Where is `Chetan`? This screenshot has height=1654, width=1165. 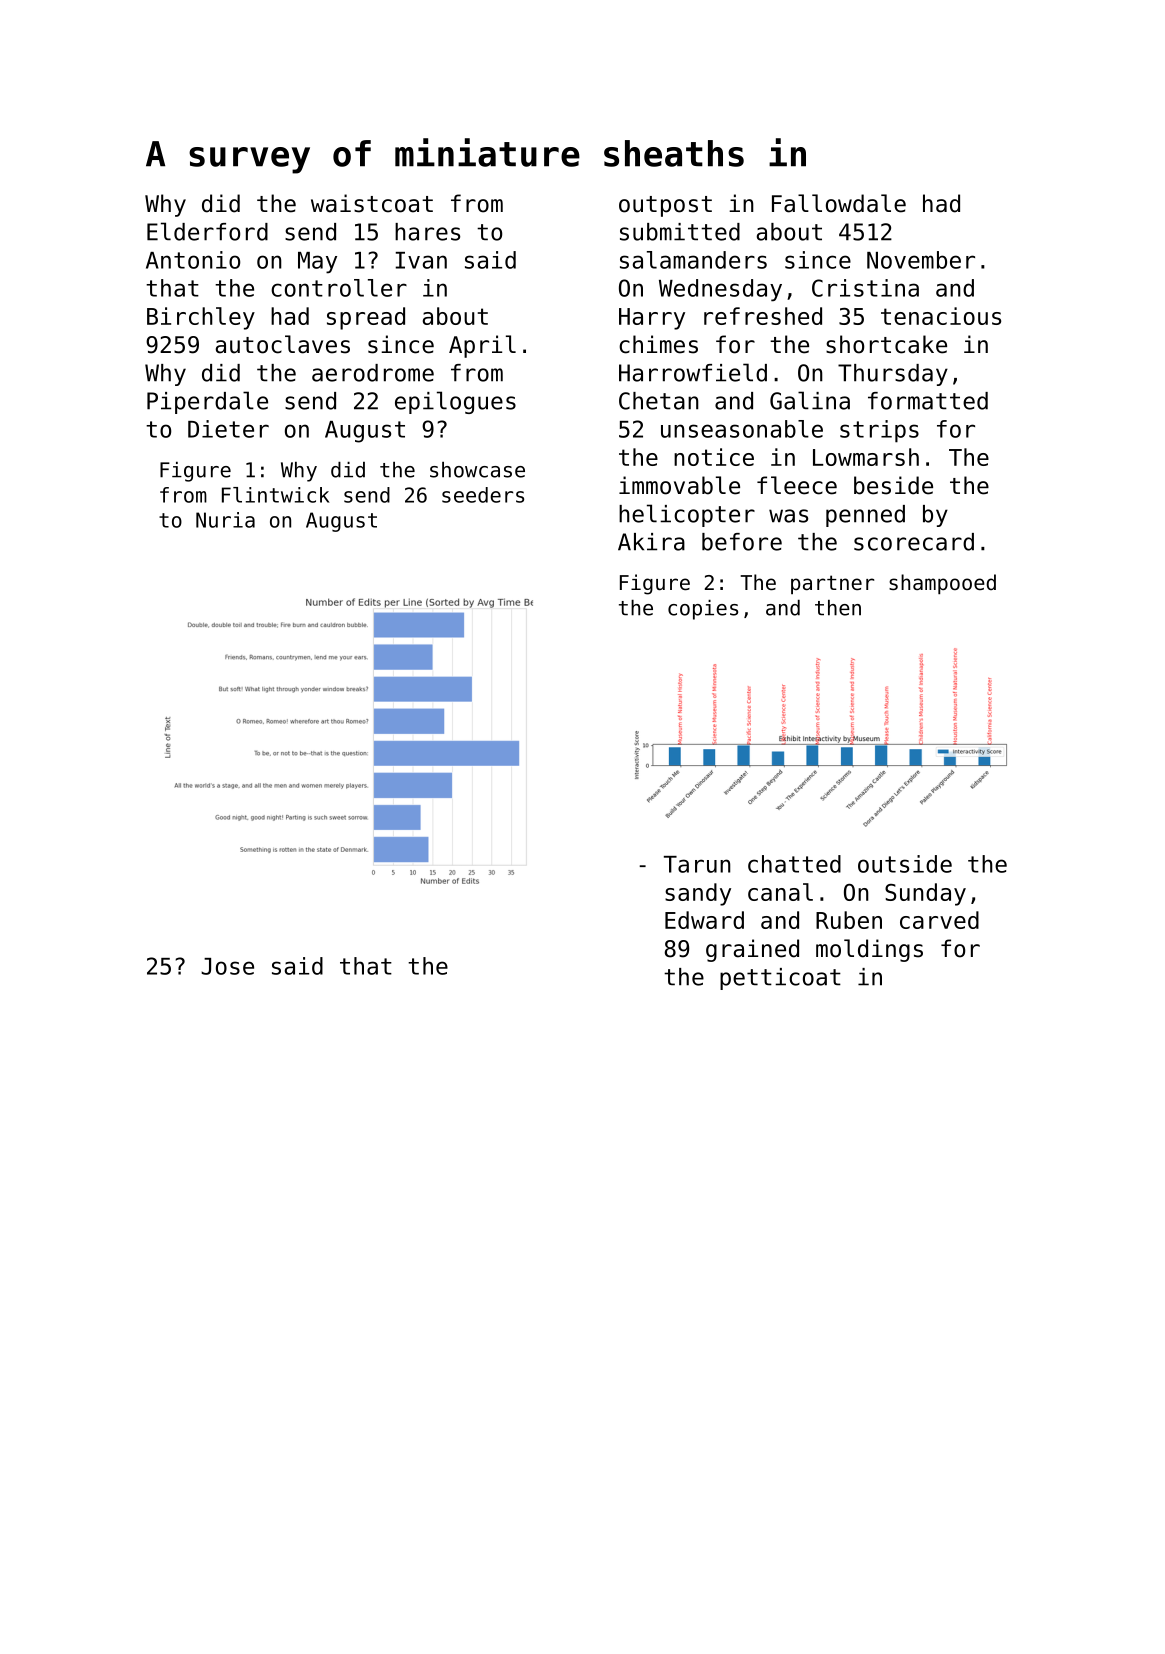
Chetan is located at coordinates (659, 401).
